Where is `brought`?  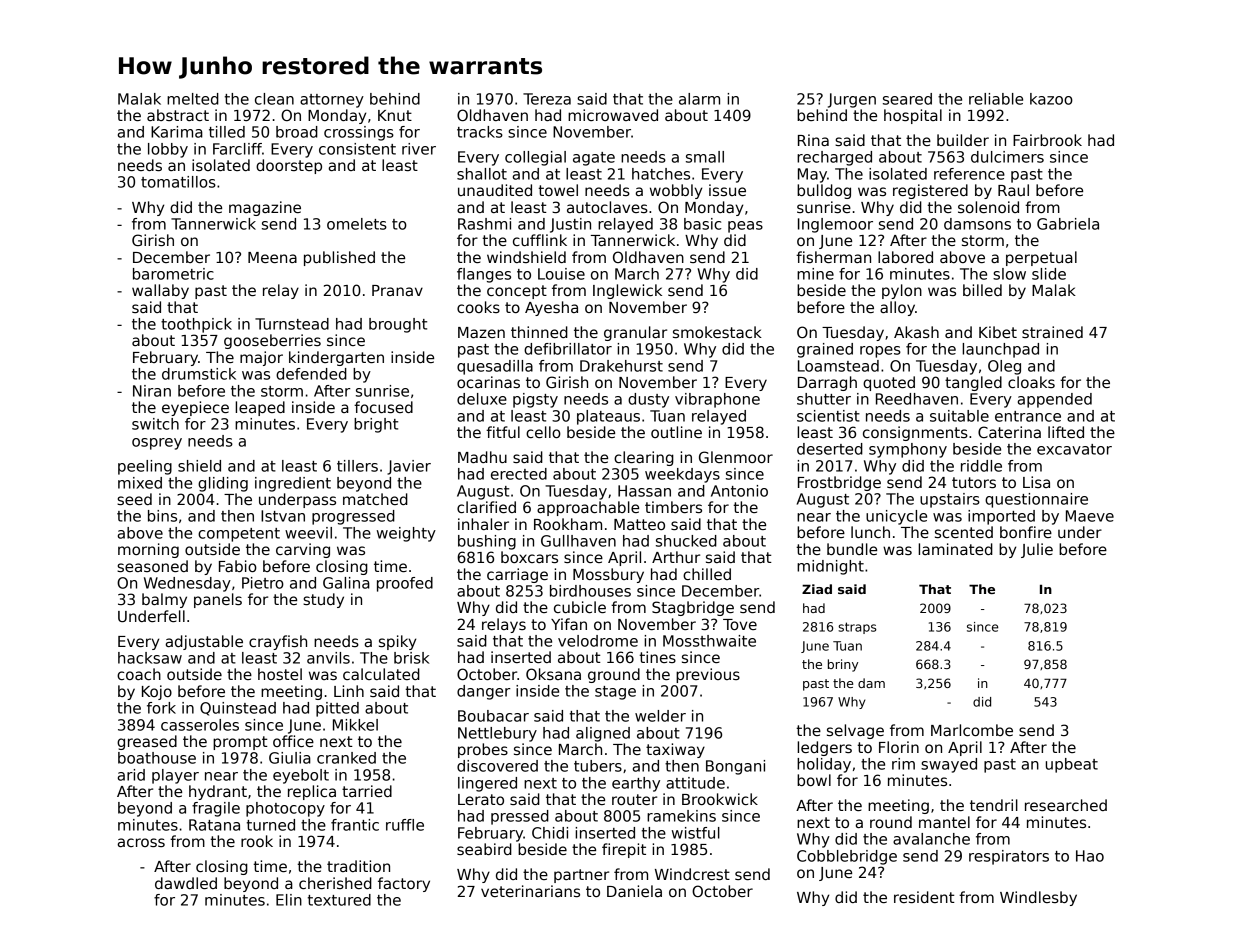 brought is located at coordinates (398, 325).
